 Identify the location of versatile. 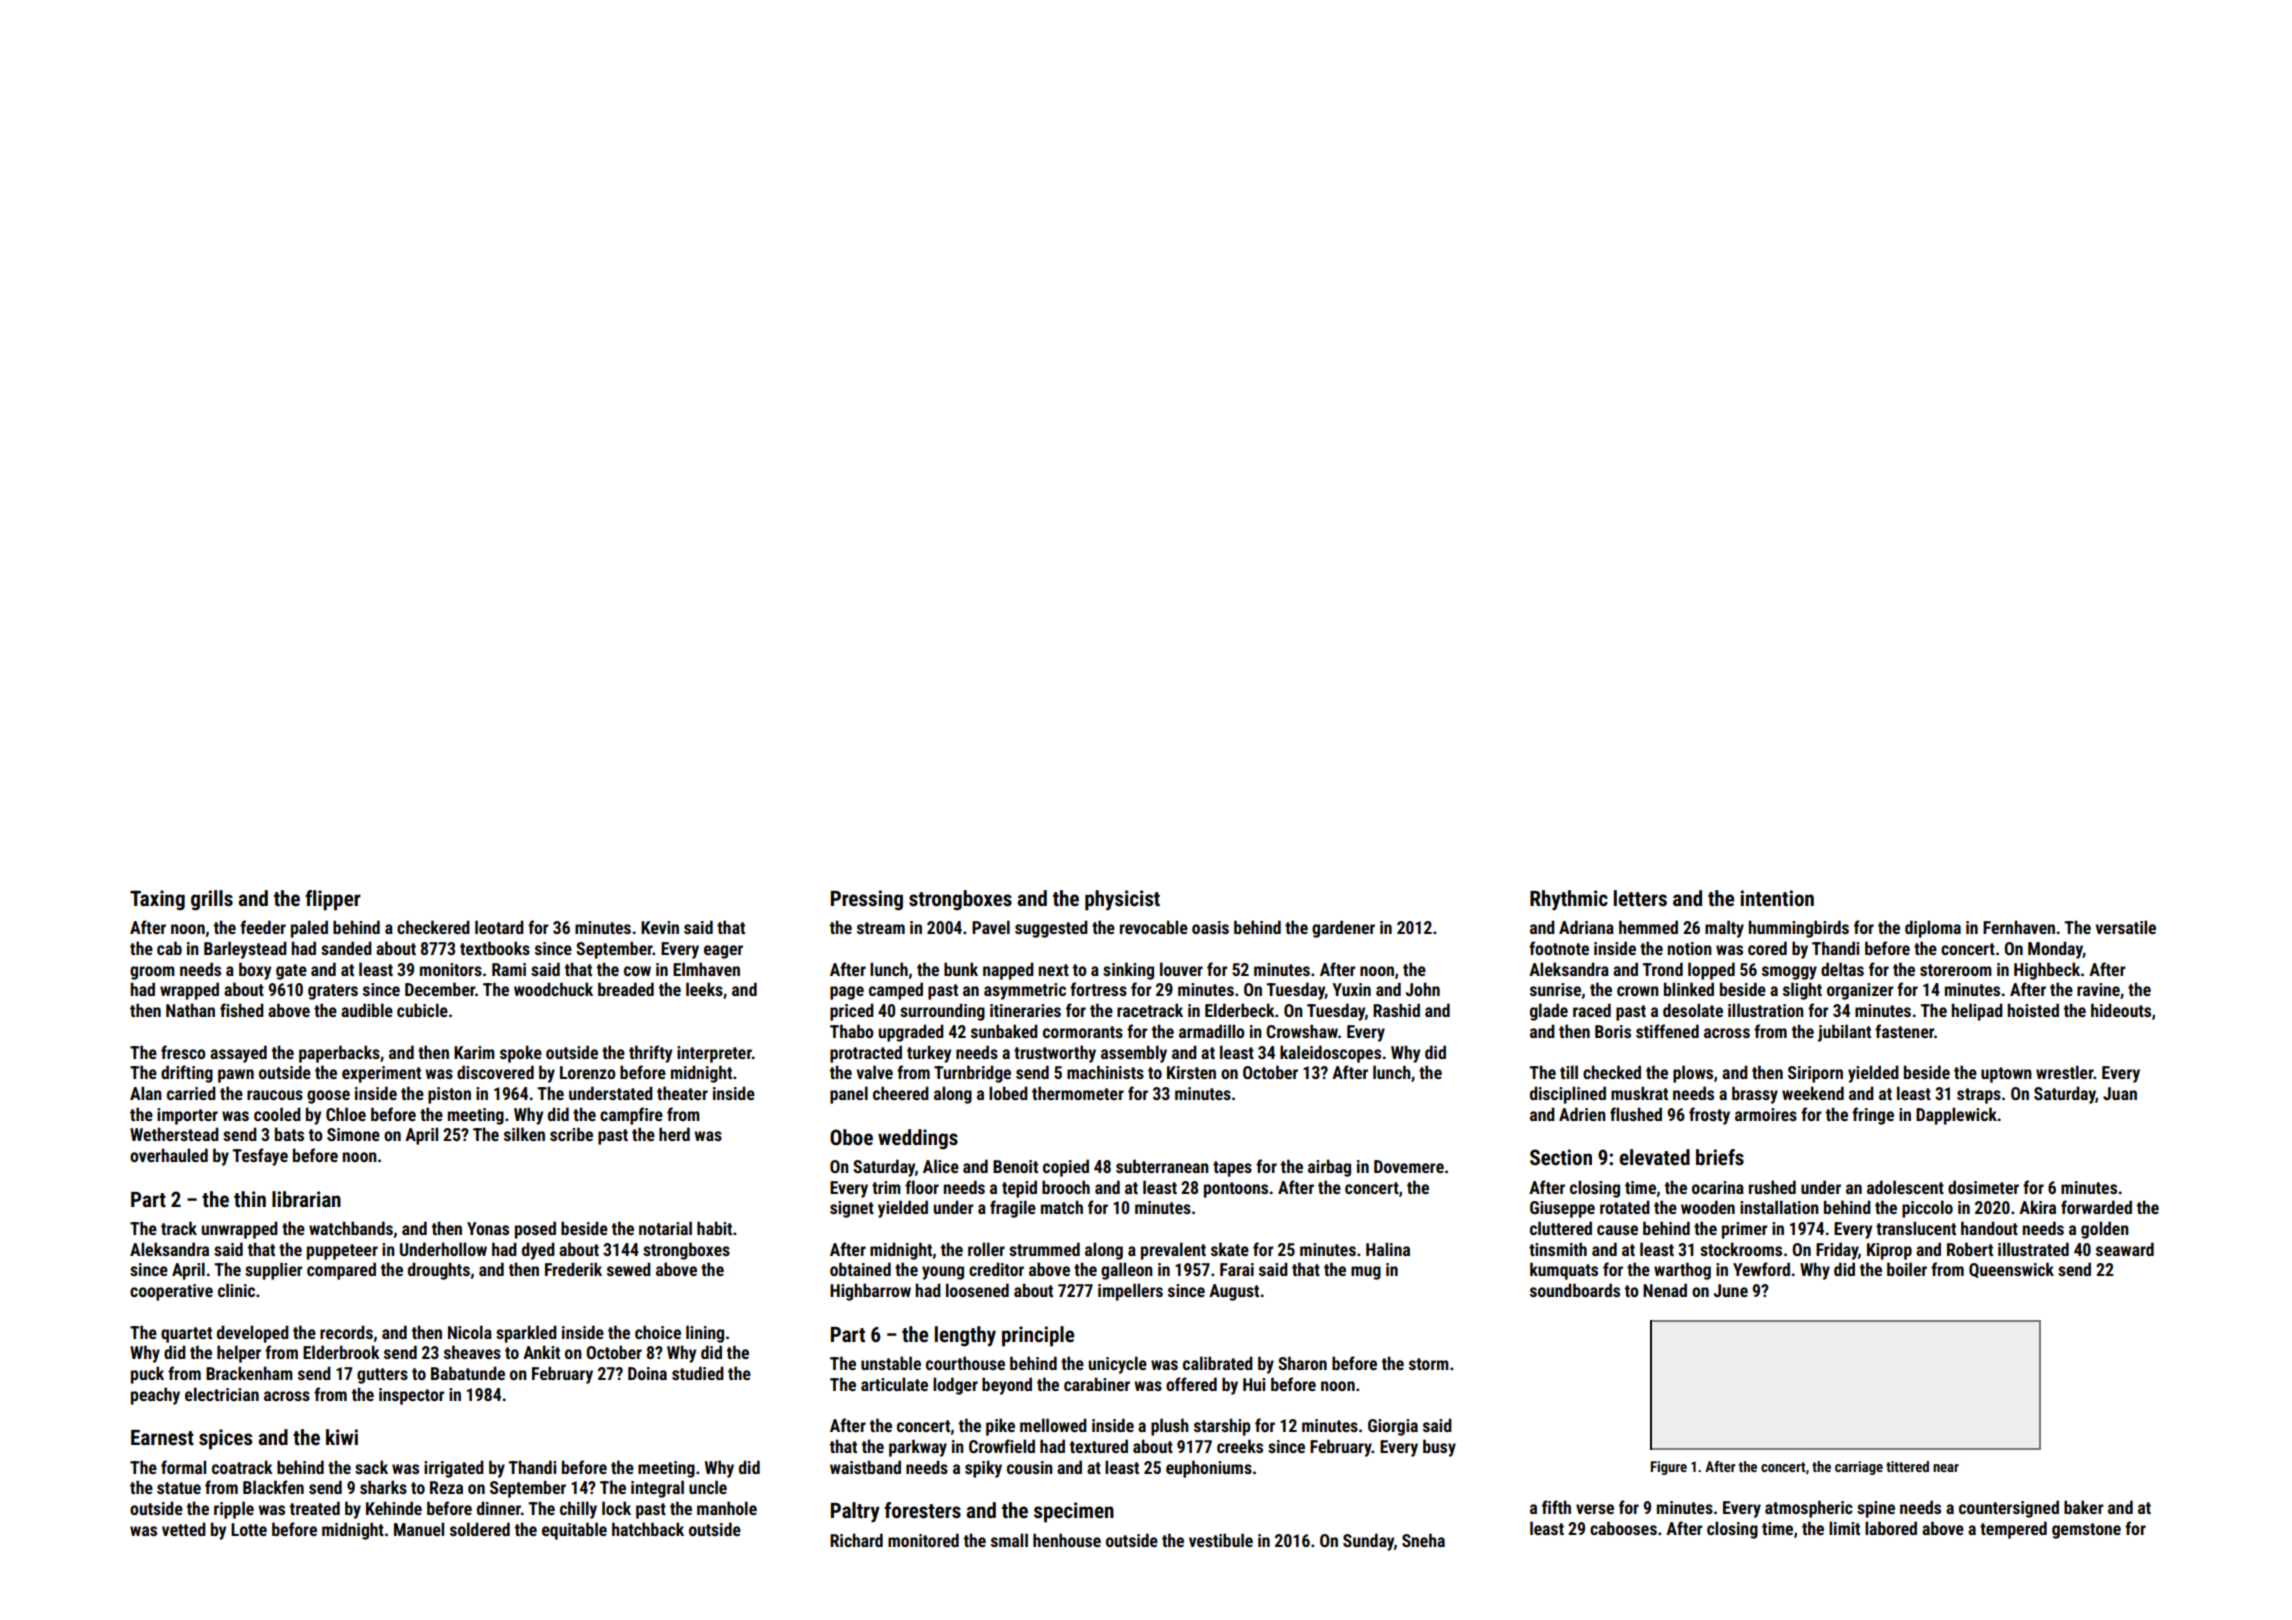
(2125, 927).
